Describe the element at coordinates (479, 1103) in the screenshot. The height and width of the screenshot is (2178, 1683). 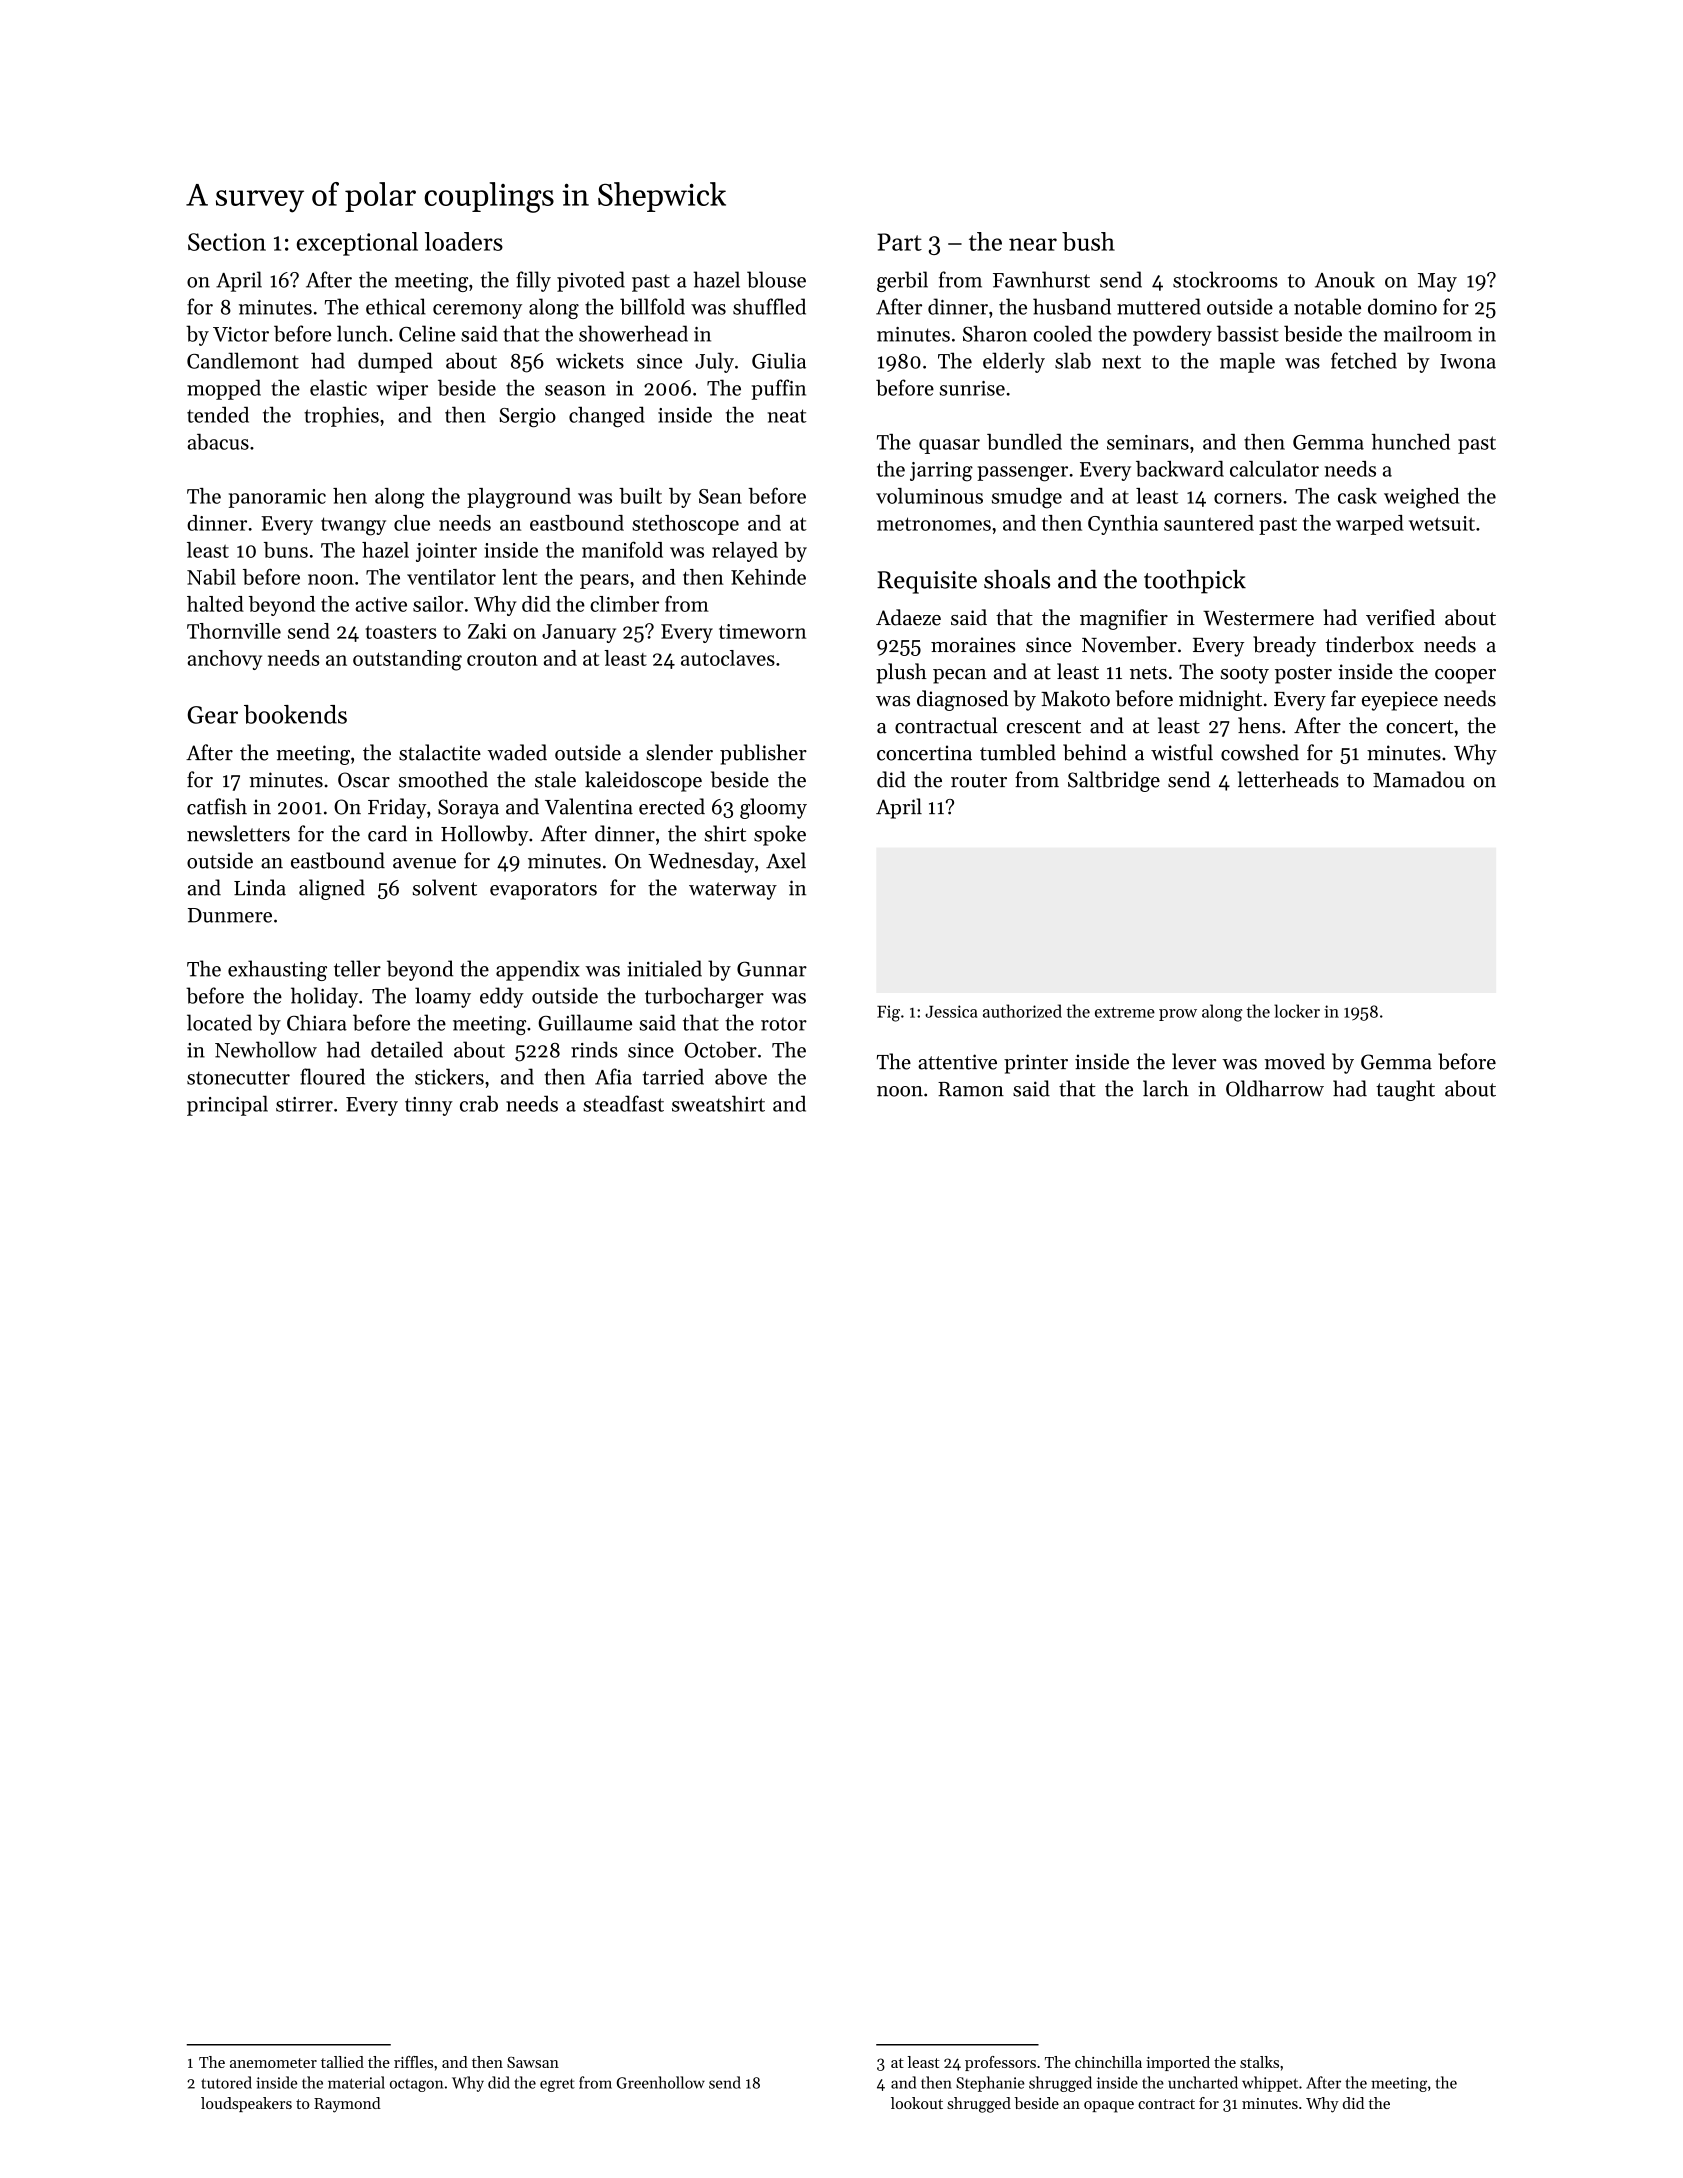
I see `crab` at that location.
